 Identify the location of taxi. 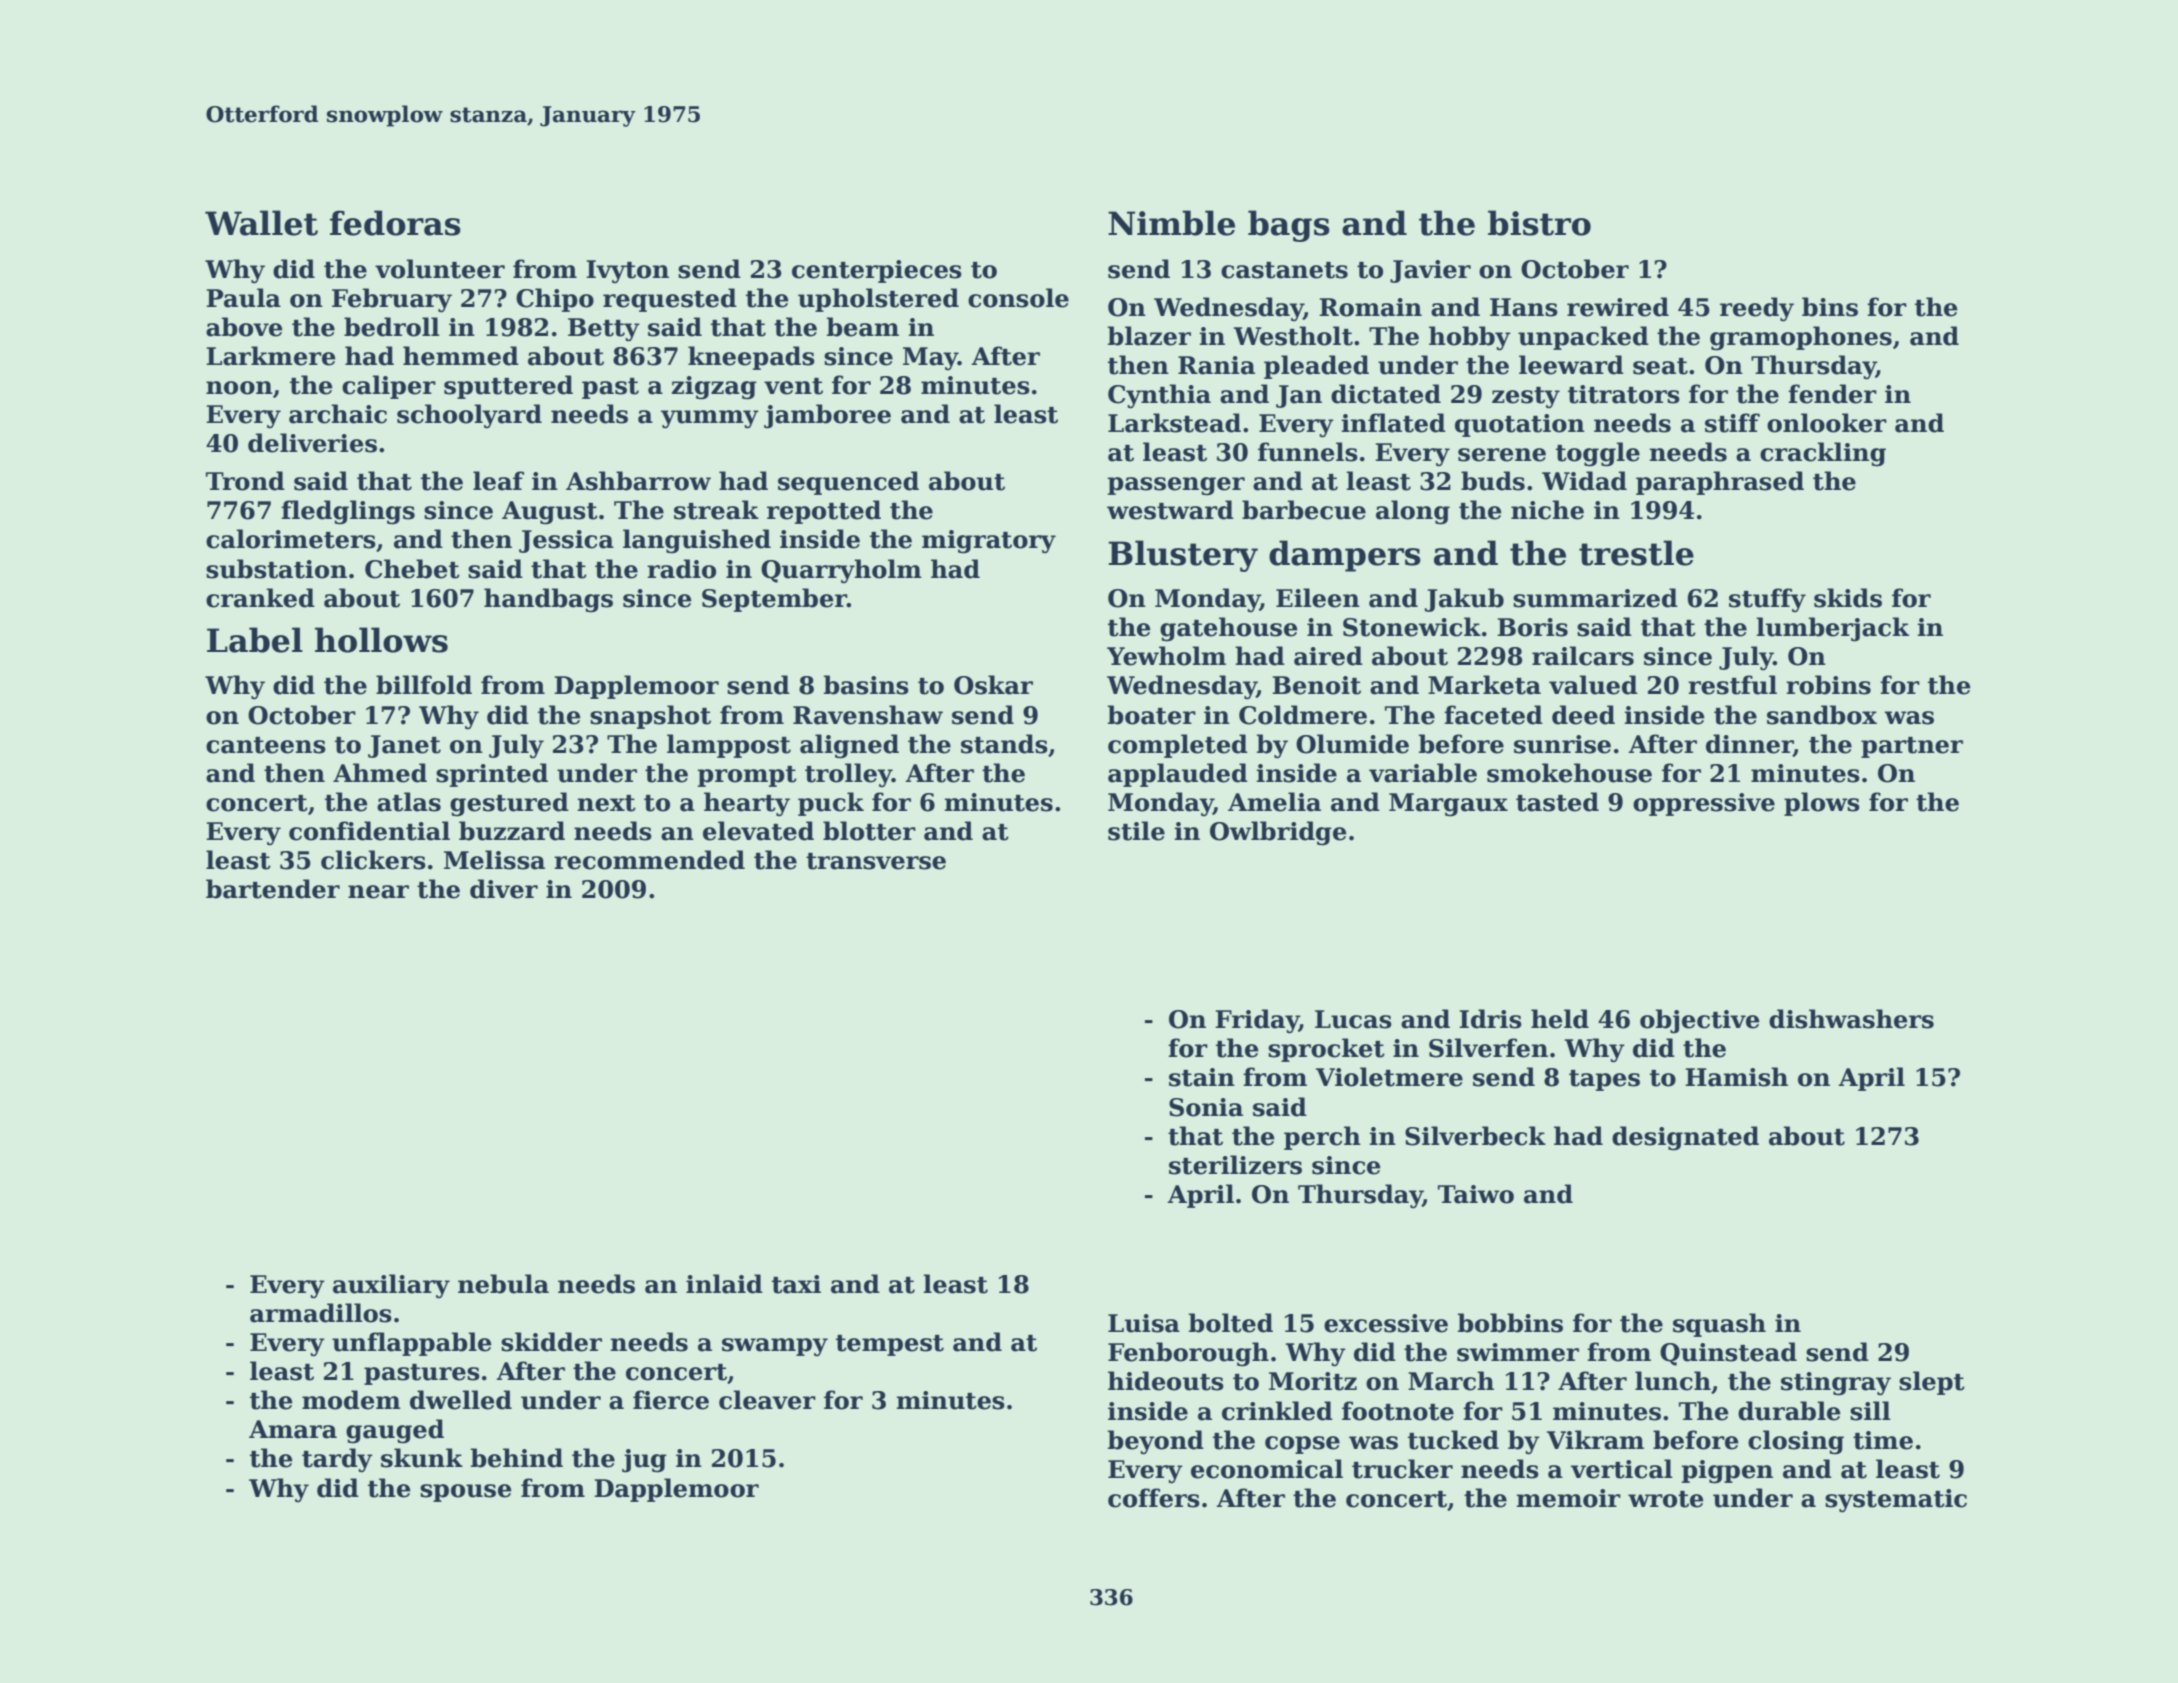
(796, 1284).
